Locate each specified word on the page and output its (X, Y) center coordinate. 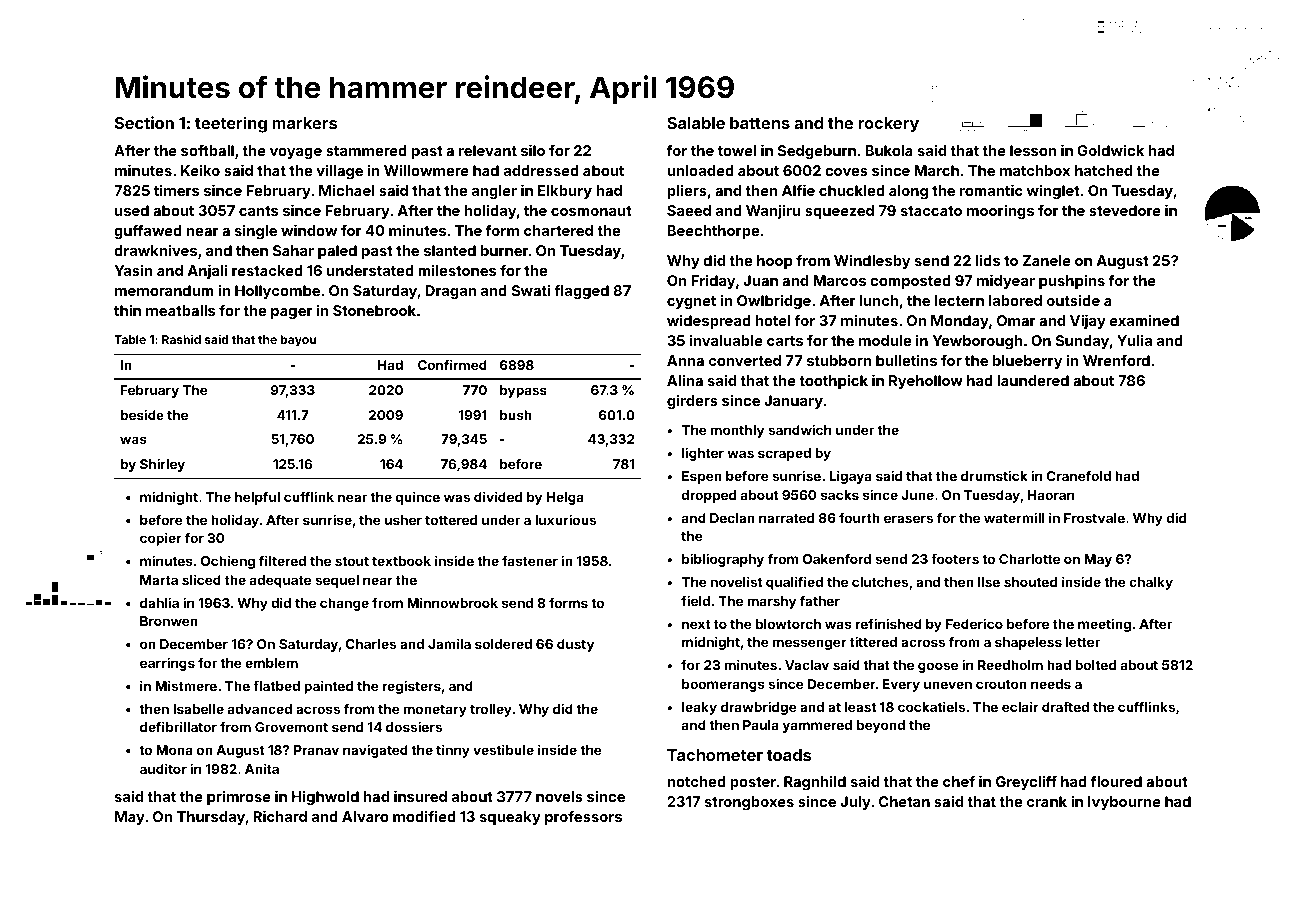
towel (737, 150)
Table (130, 339)
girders (692, 402)
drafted (1065, 706)
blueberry (1027, 362)
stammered (366, 150)
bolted (1095, 665)
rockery (889, 125)
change (344, 604)
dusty (575, 645)
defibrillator (178, 726)
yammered (817, 726)
